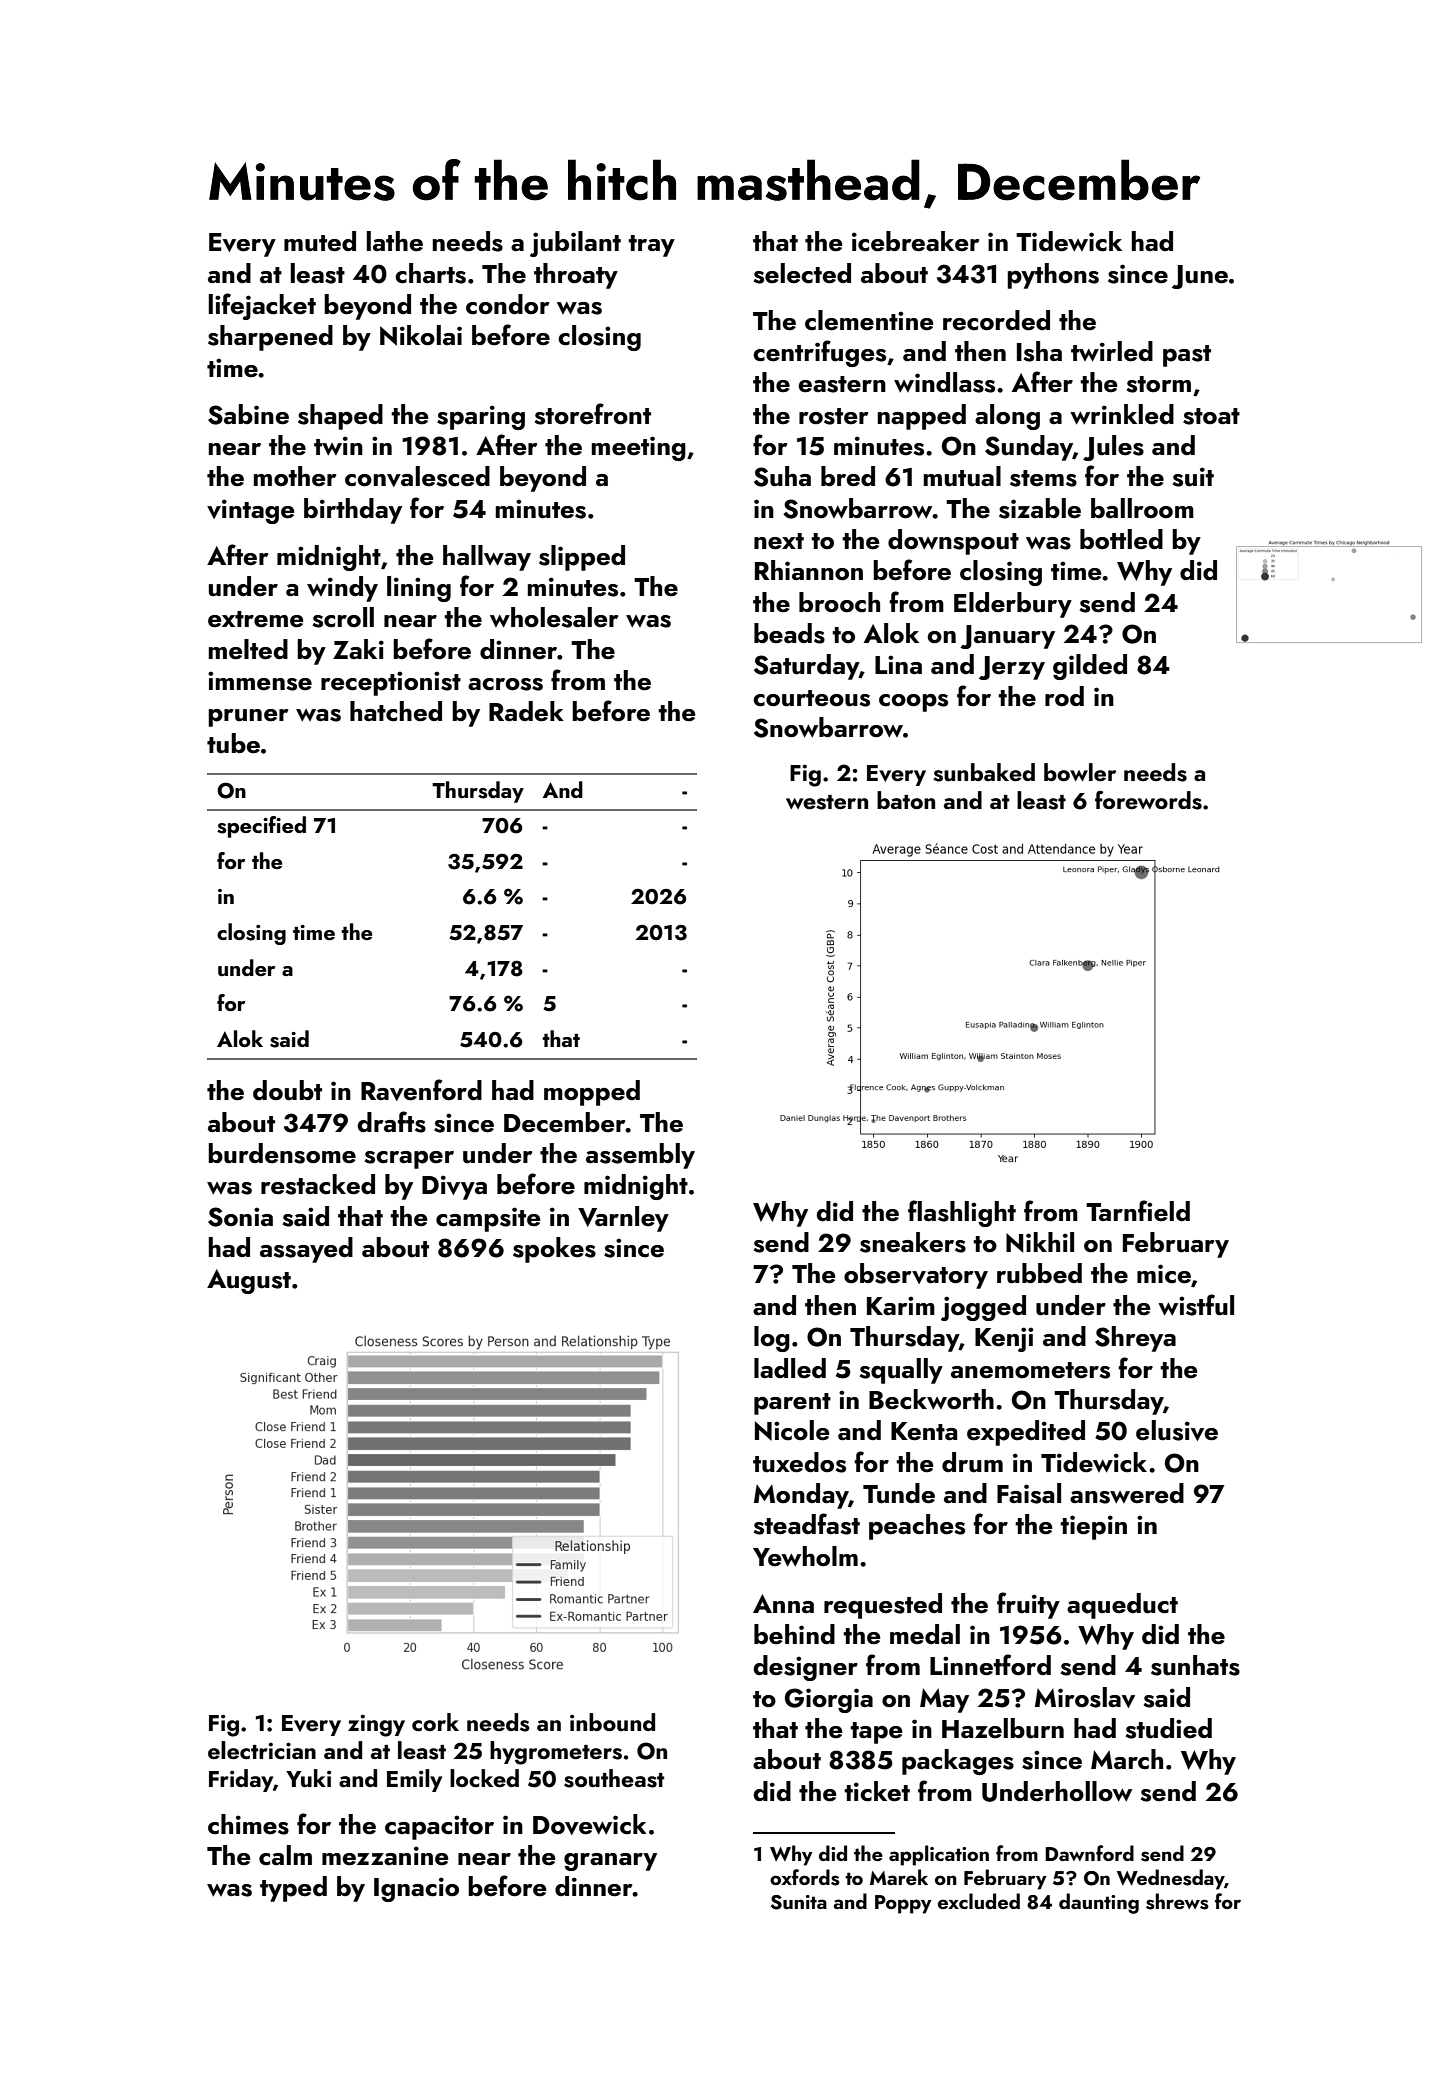 This document has height=2100, width=1450. I want to click on assembly, so click(640, 1156).
